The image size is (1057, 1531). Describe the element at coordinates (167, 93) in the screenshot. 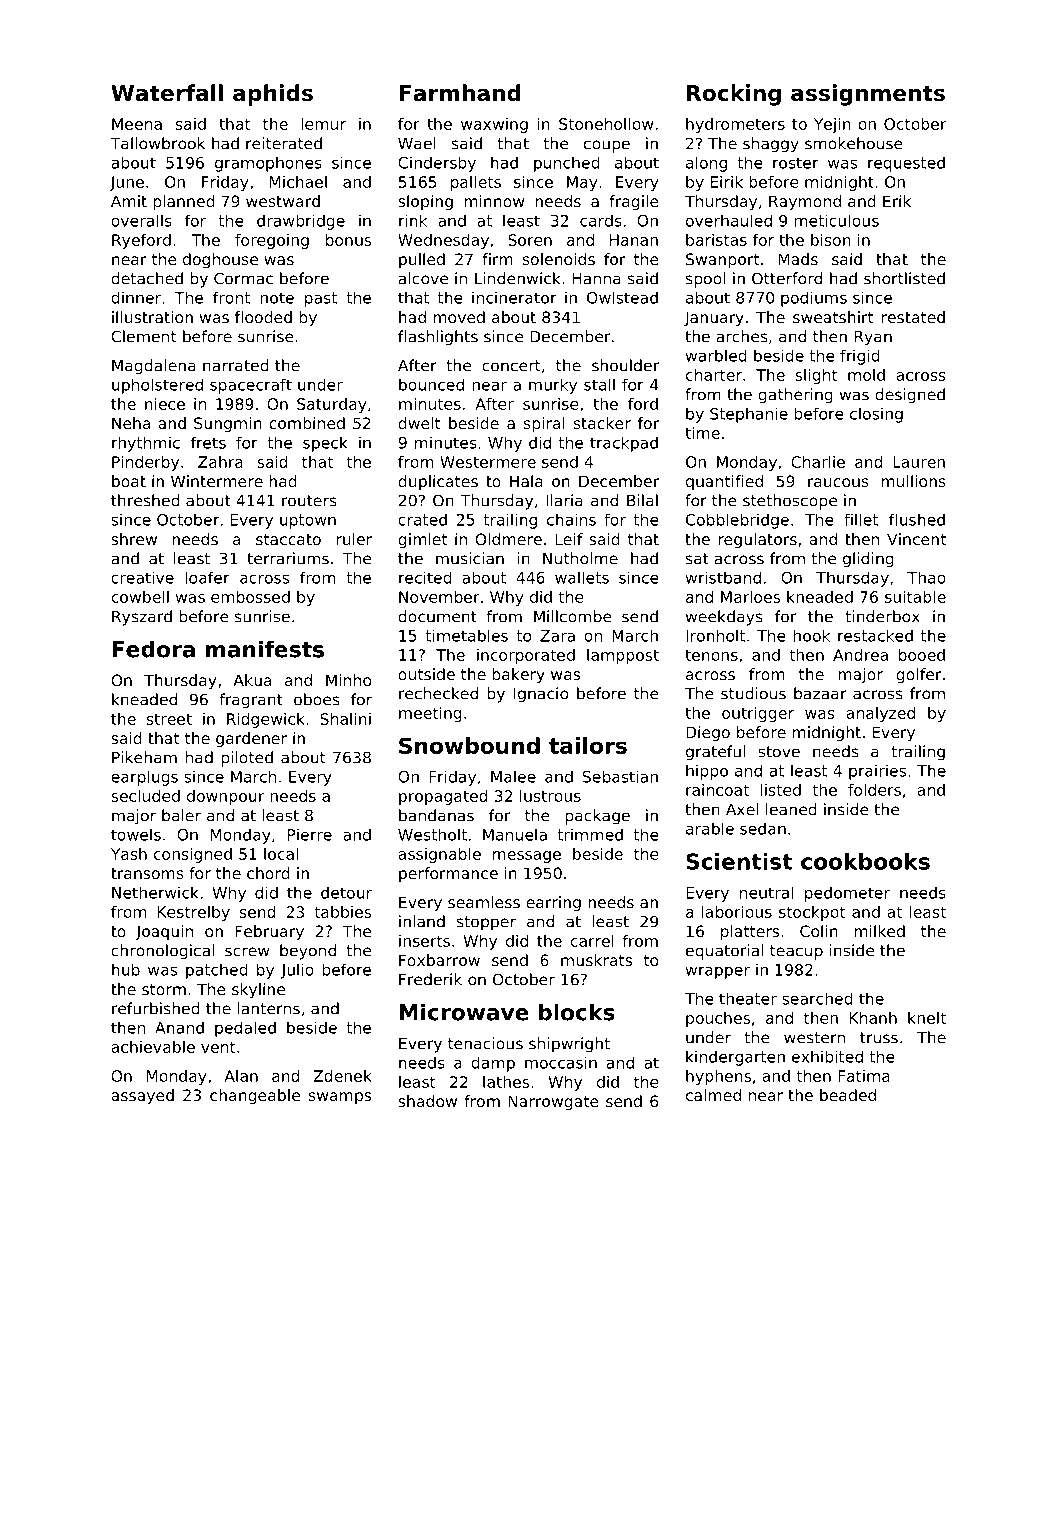

I see `Waterfall` at that location.
